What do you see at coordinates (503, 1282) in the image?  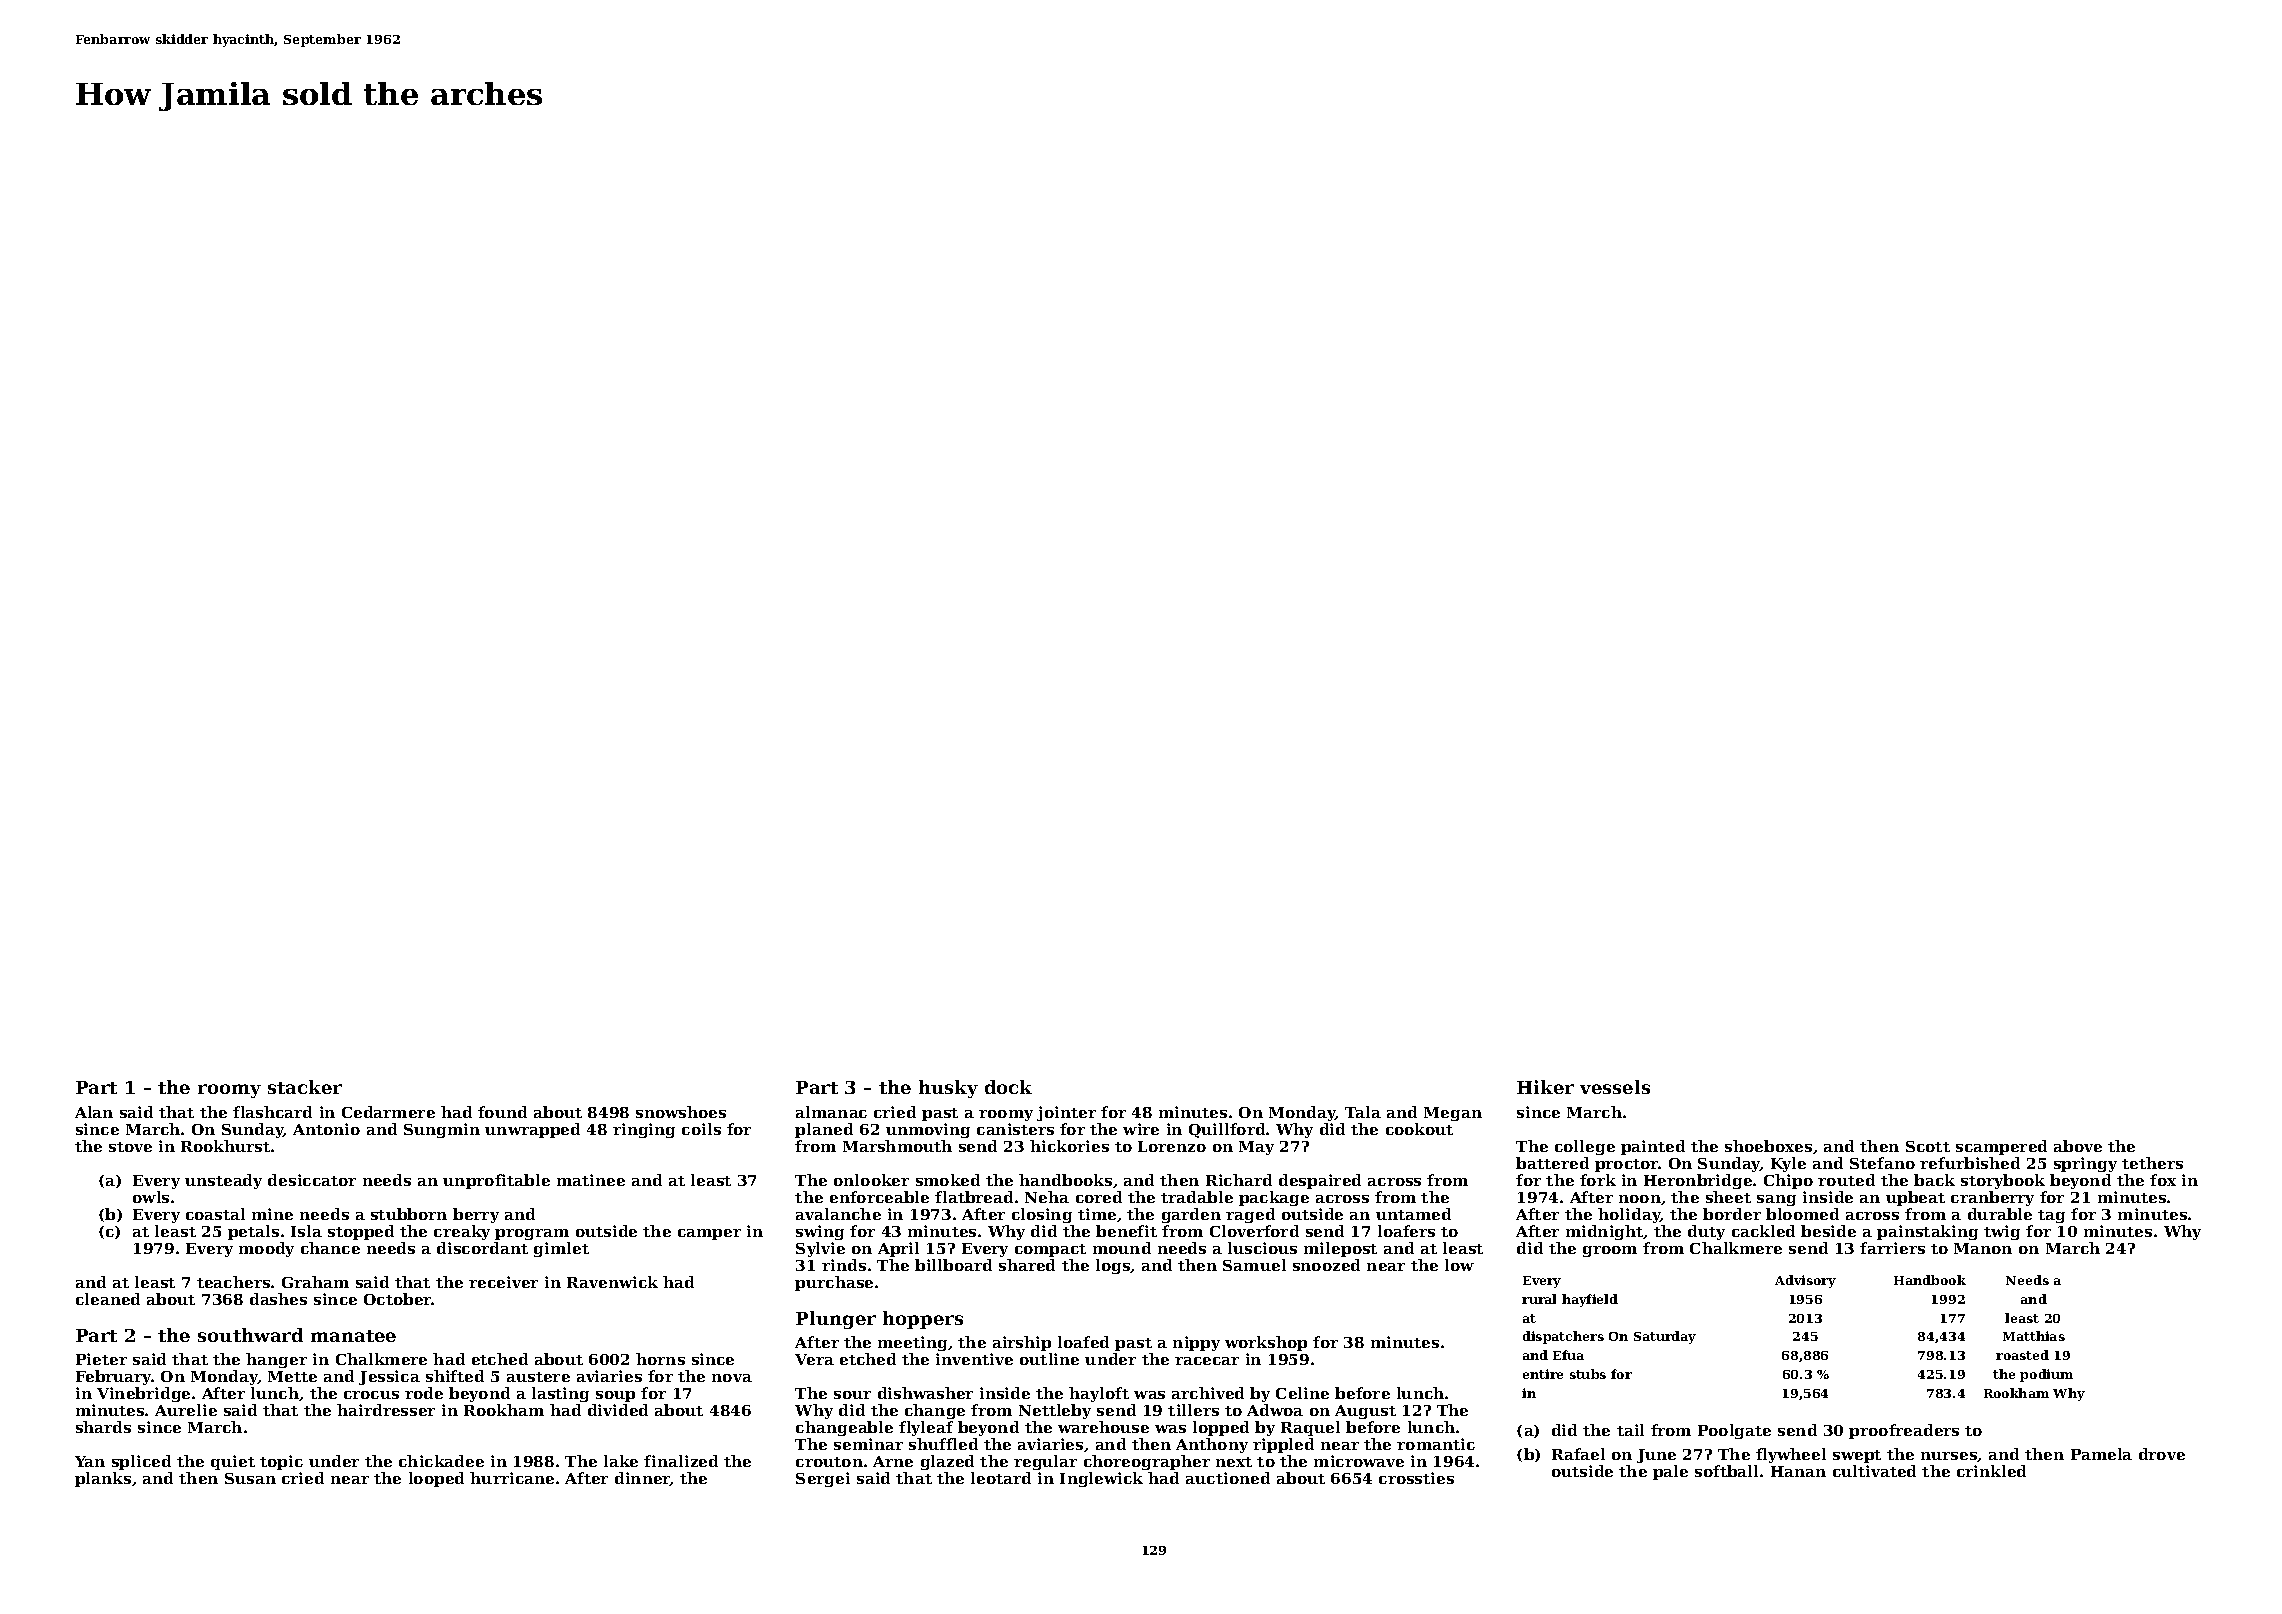 I see `receiver` at bounding box center [503, 1282].
